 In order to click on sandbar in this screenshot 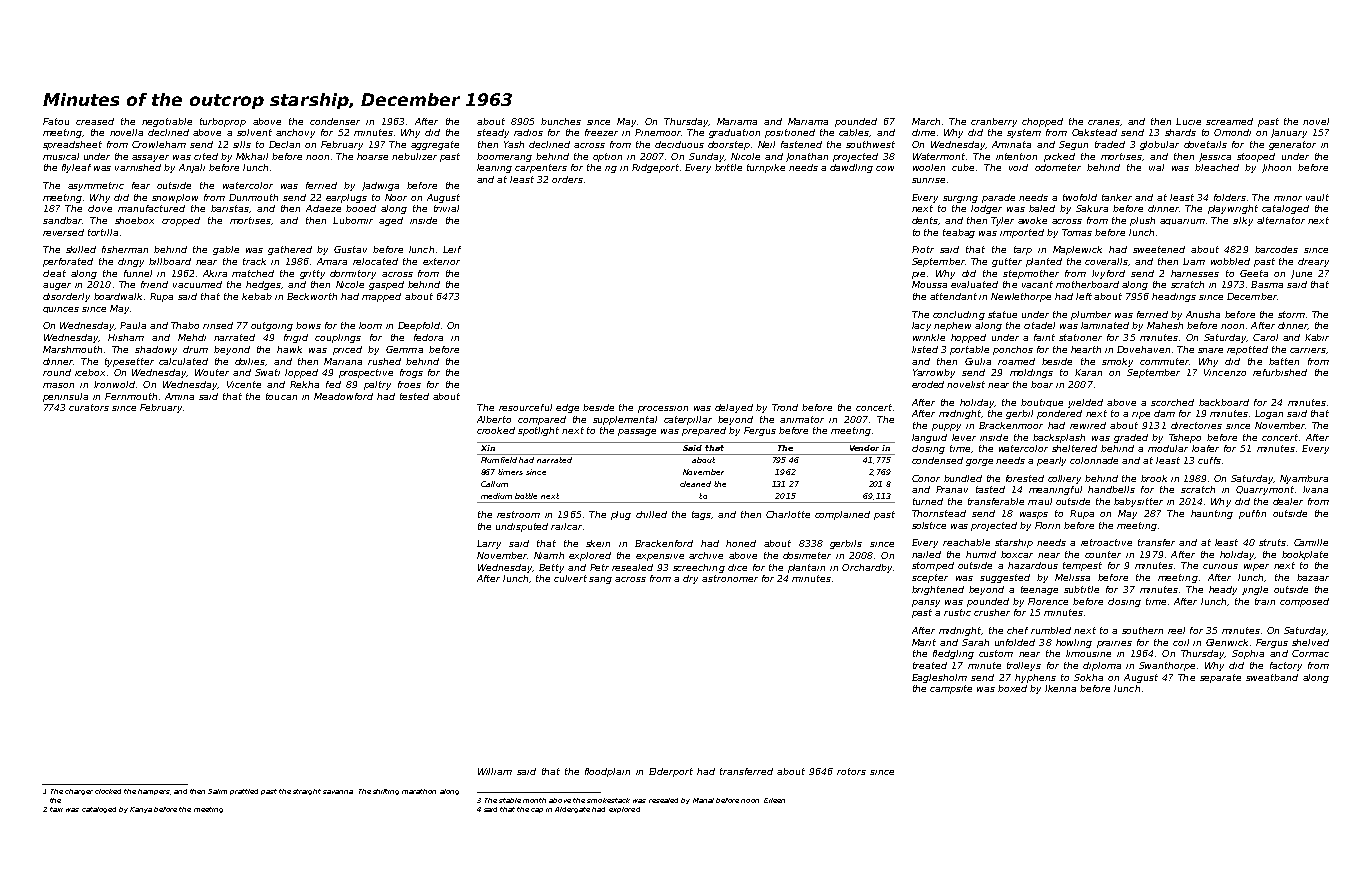, I will do `click(62, 220)`.
